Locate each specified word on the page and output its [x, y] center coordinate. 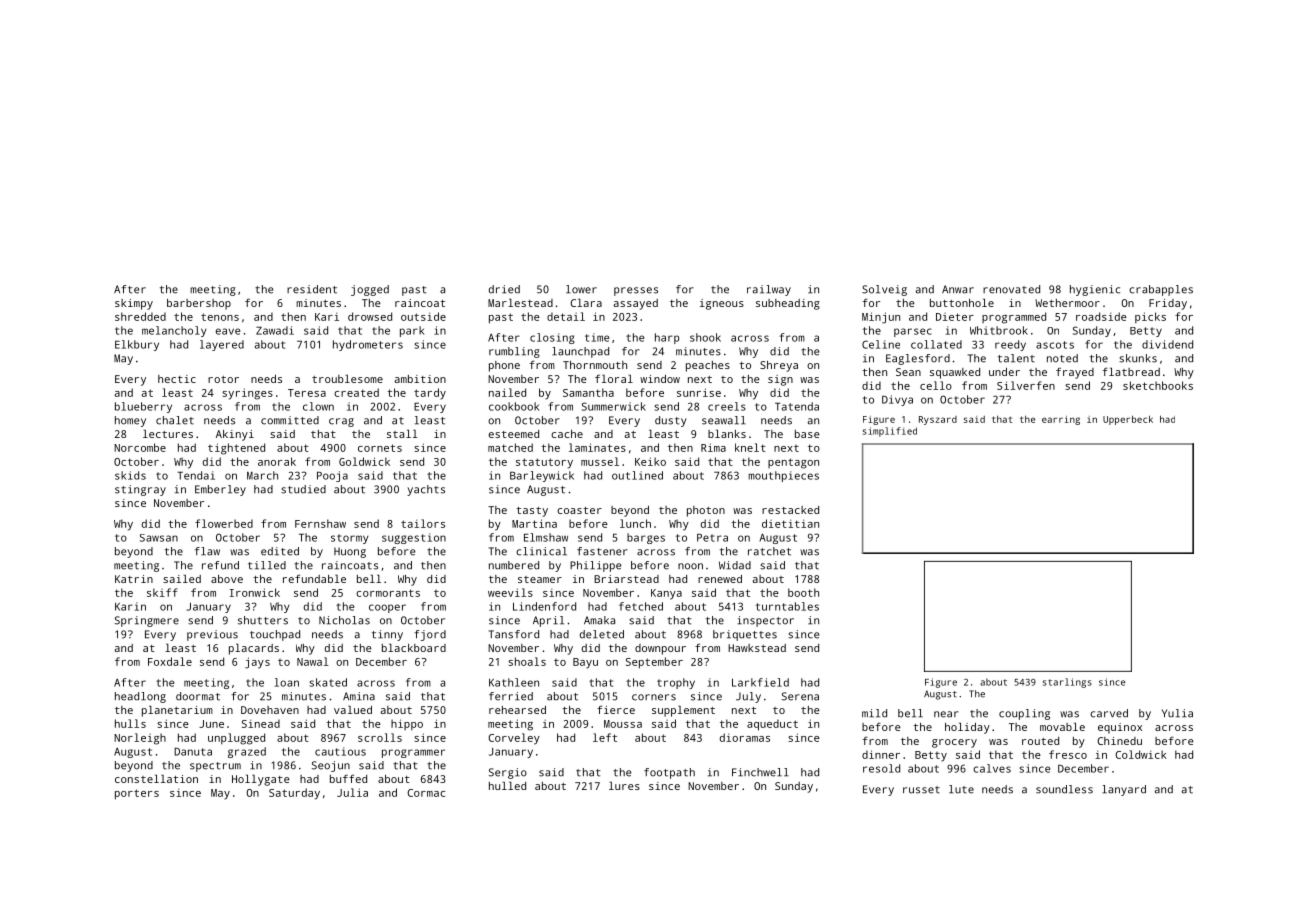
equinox [1120, 728]
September [654, 663]
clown [318, 406]
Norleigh [140, 739]
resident [312, 289]
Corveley [514, 739]
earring [1061, 420]
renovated [1011, 289]
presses [636, 291]
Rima [713, 447]
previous [212, 635]
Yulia [1177, 713]
